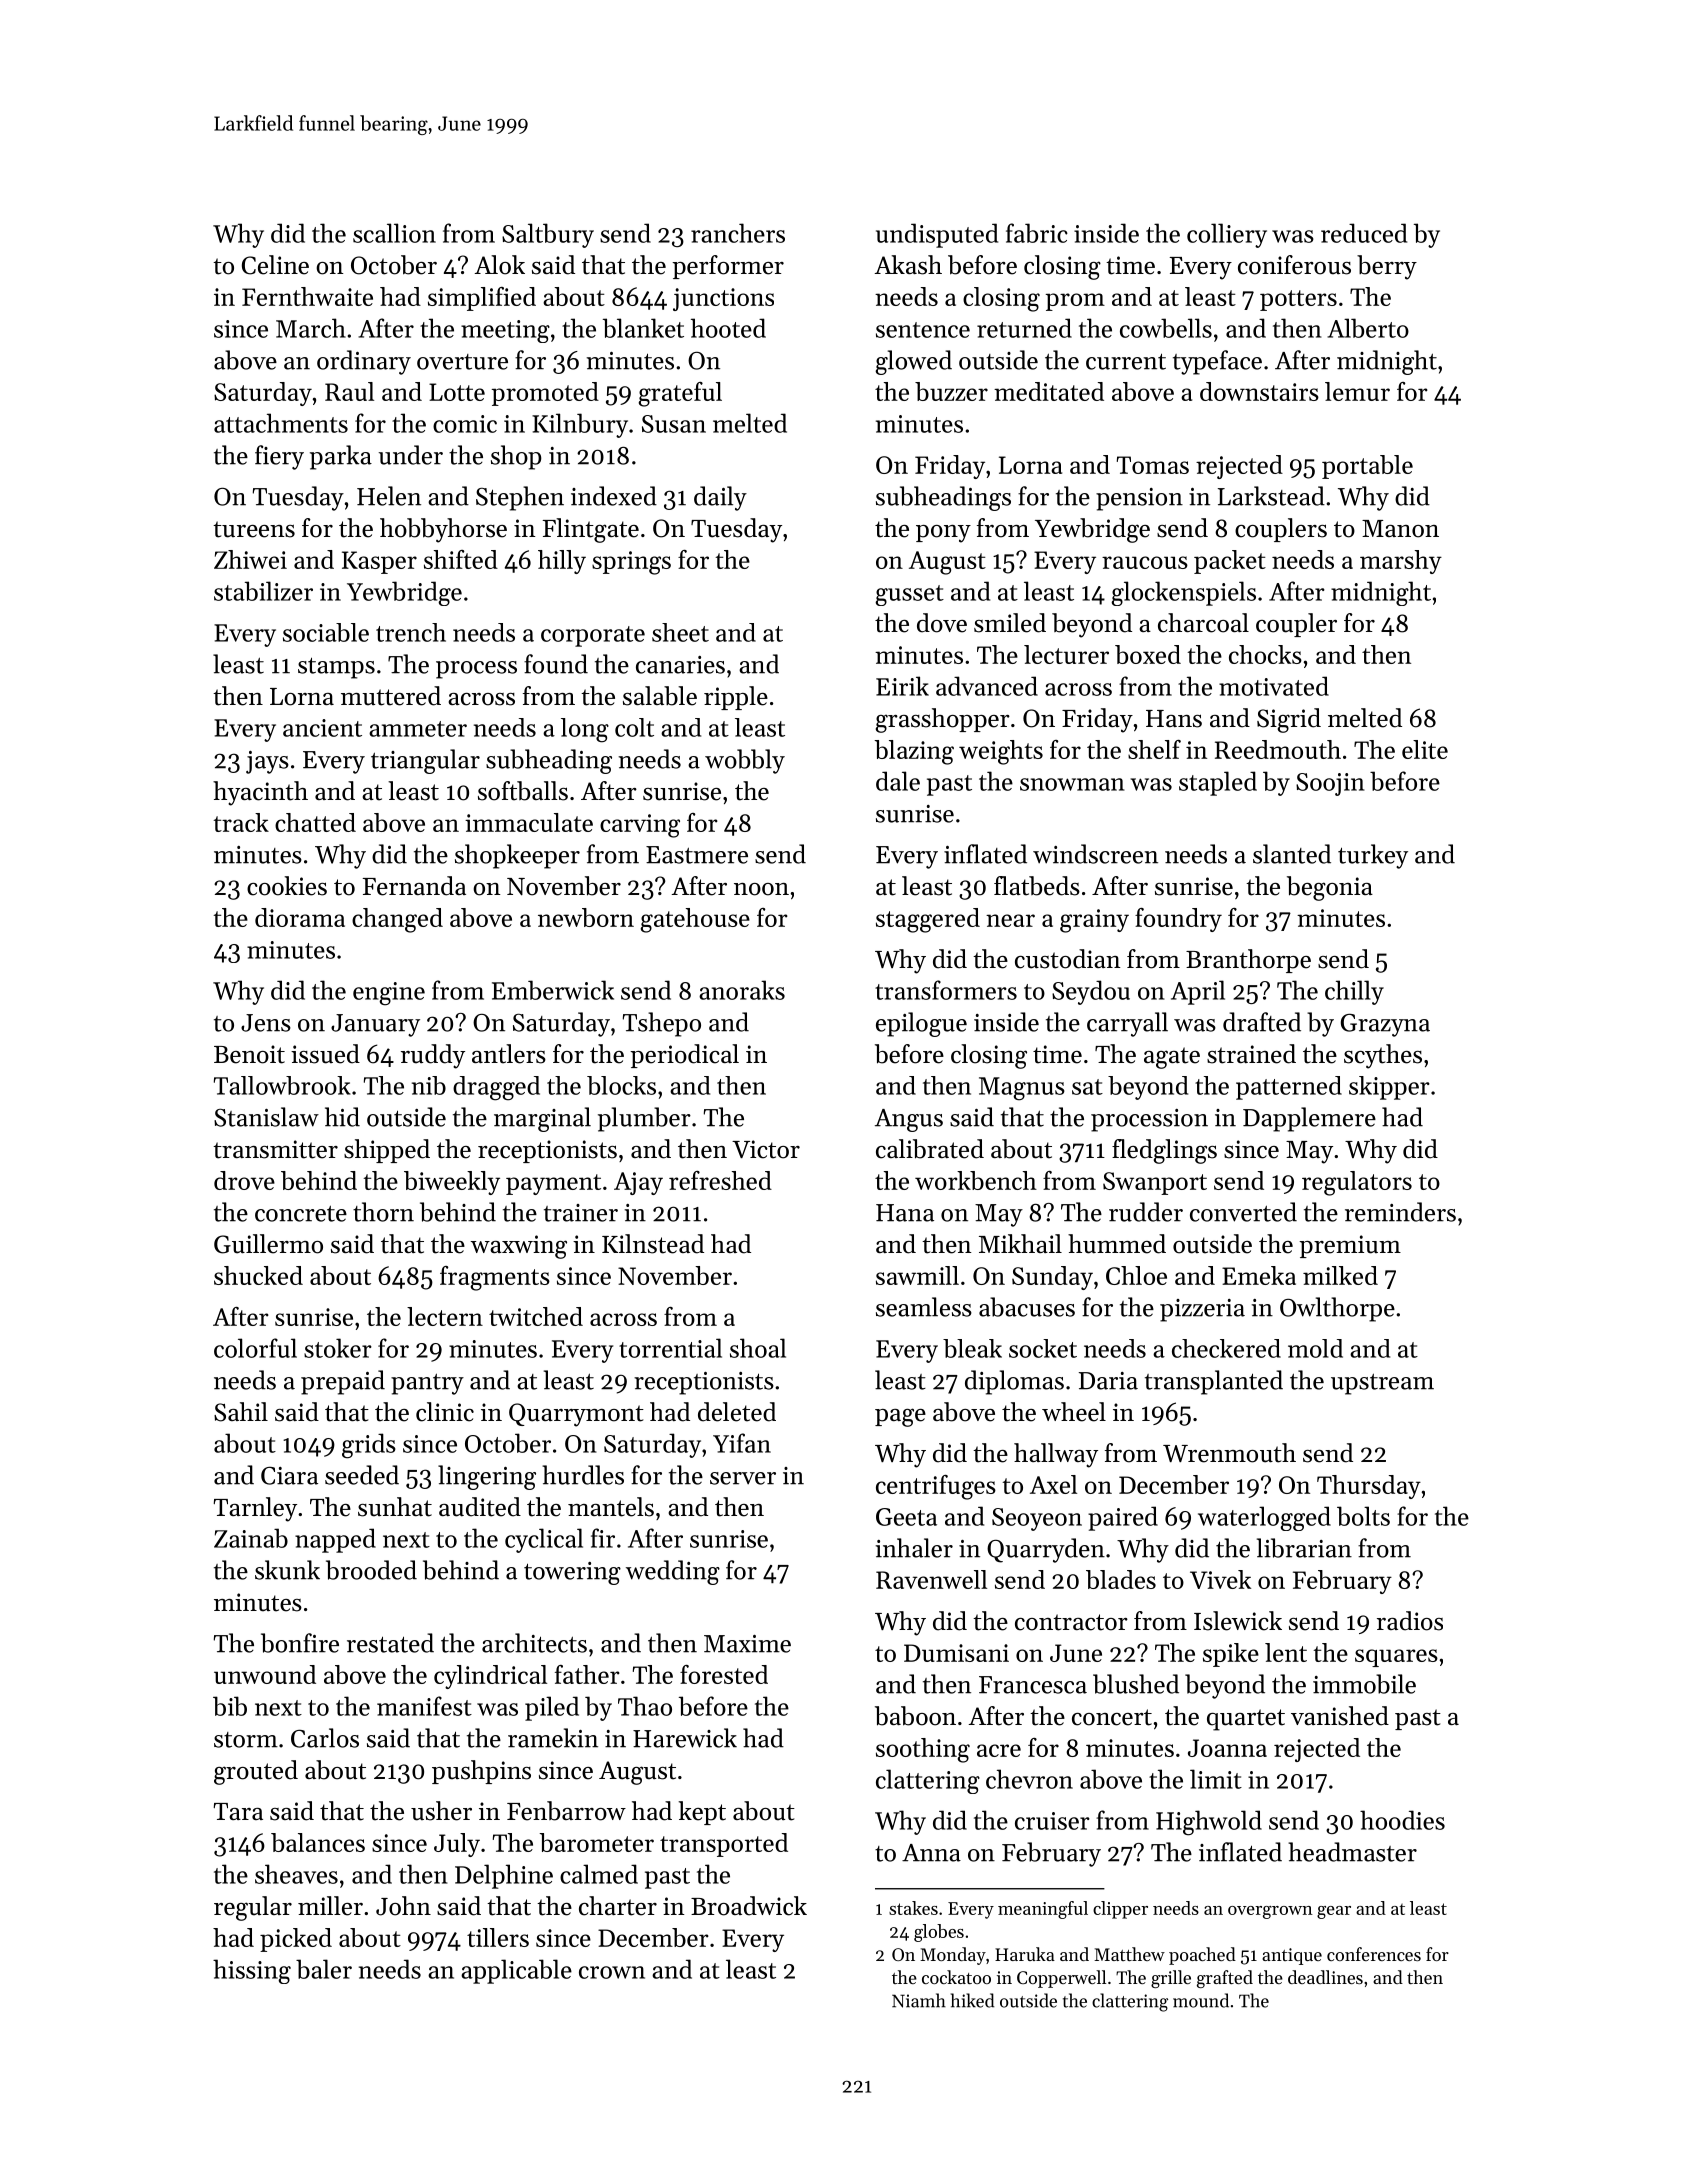 This page has height=2178, width=1683. What do you see at coordinates (946, 990) in the page?
I see `transformers` at bounding box center [946, 990].
